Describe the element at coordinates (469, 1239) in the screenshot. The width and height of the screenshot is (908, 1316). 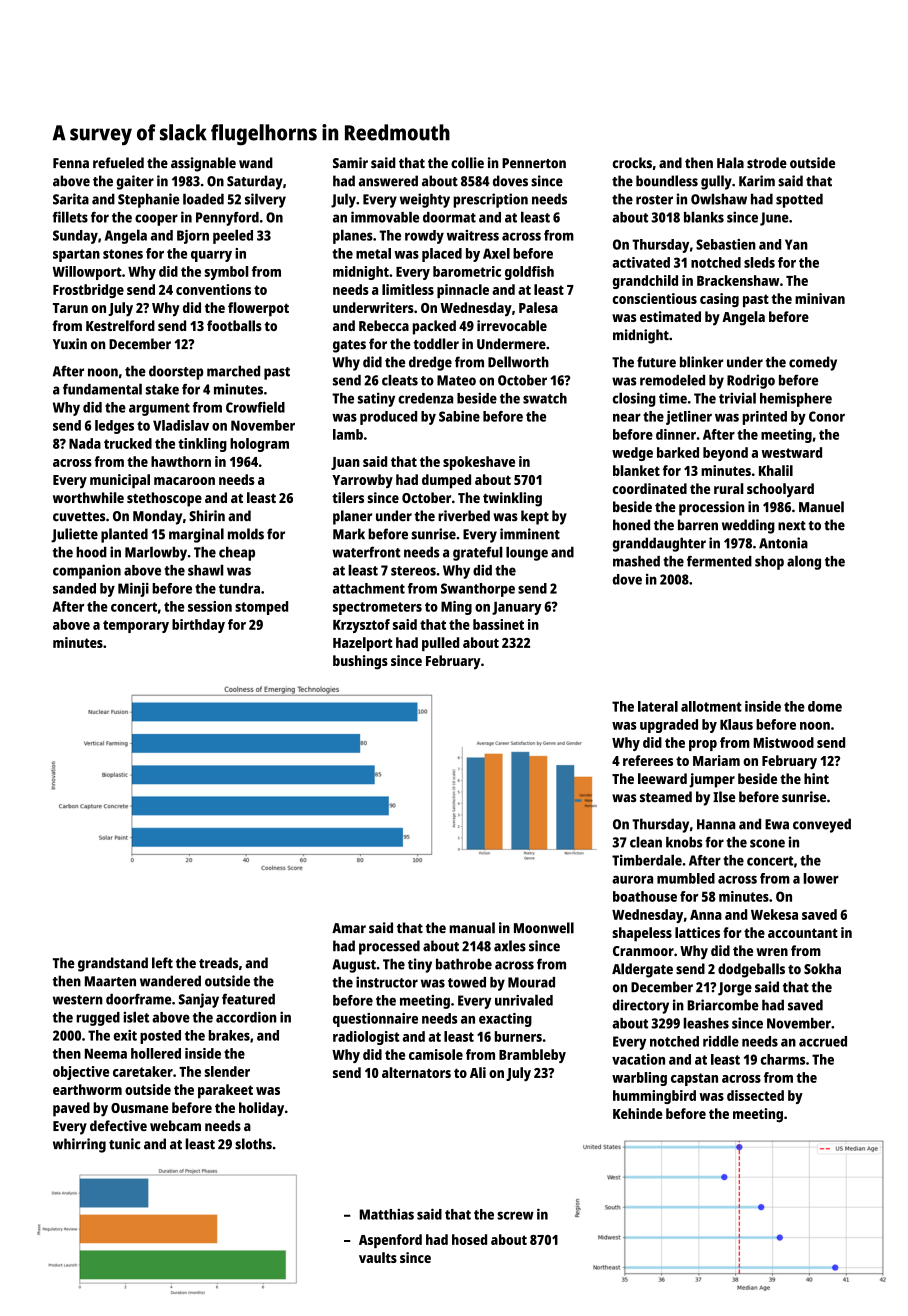
I see `hosed` at that location.
